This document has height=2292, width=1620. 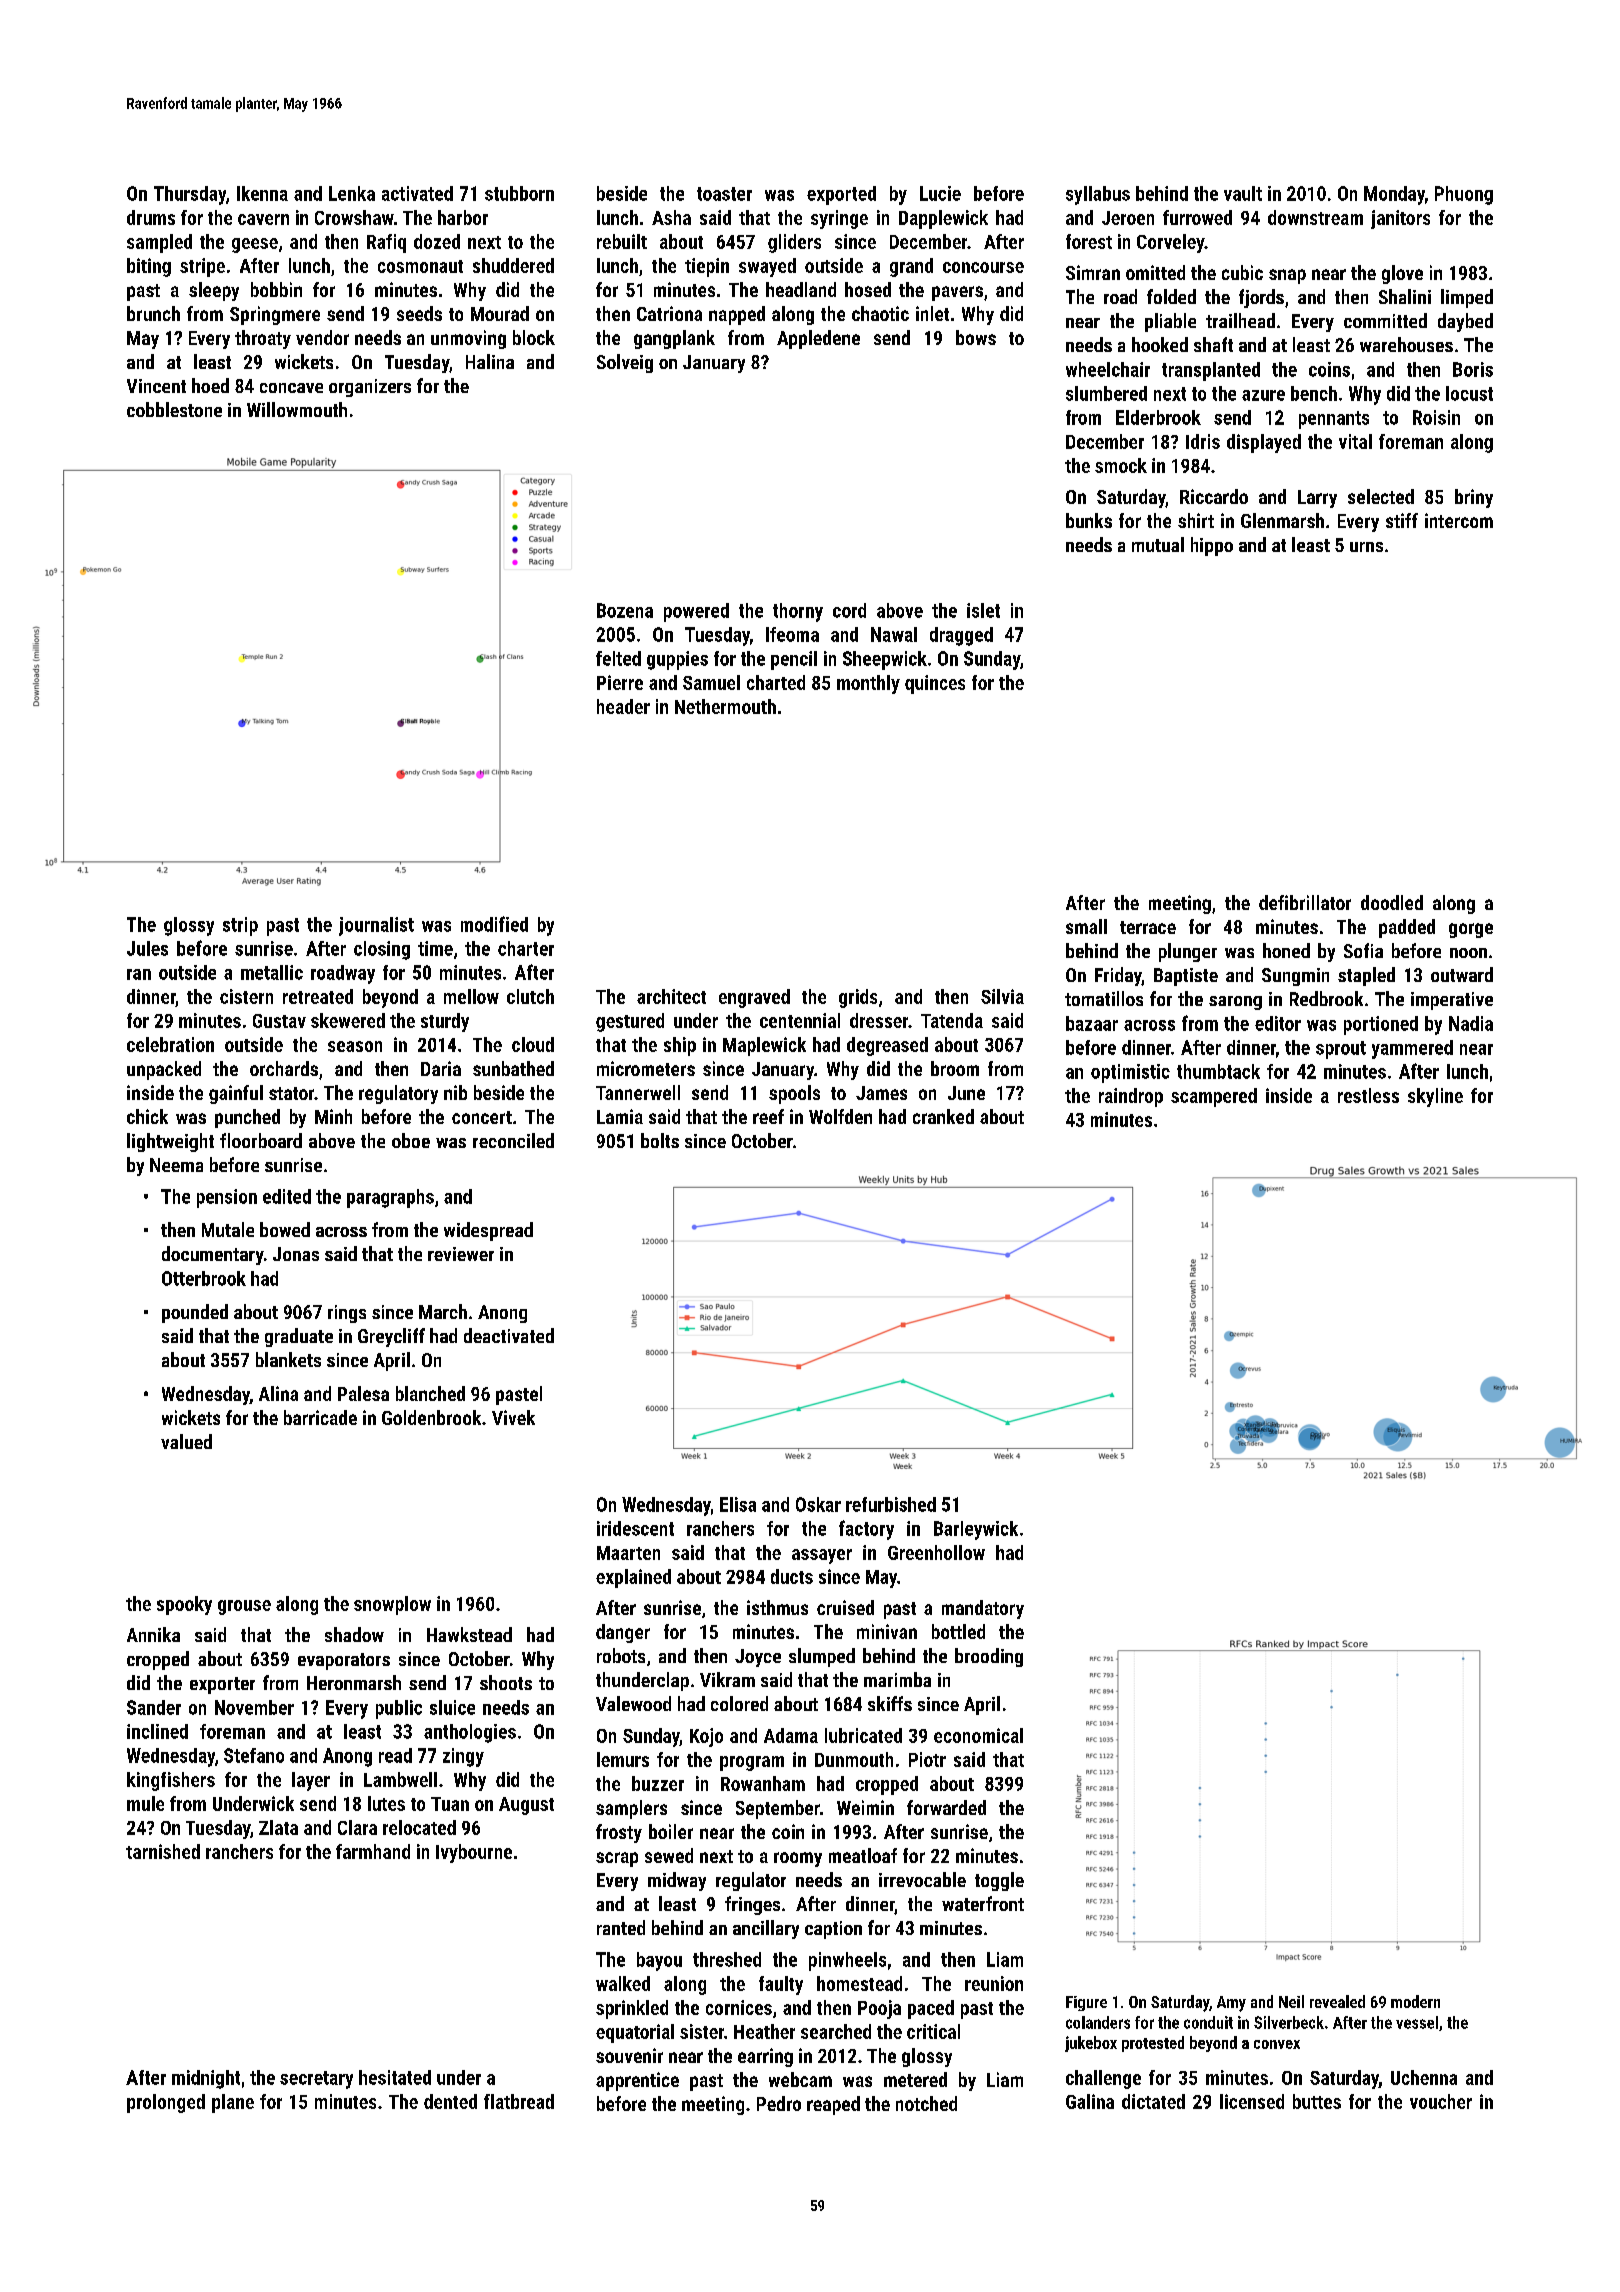 What do you see at coordinates (891, 1504) in the document?
I see `refurbished` at bounding box center [891, 1504].
